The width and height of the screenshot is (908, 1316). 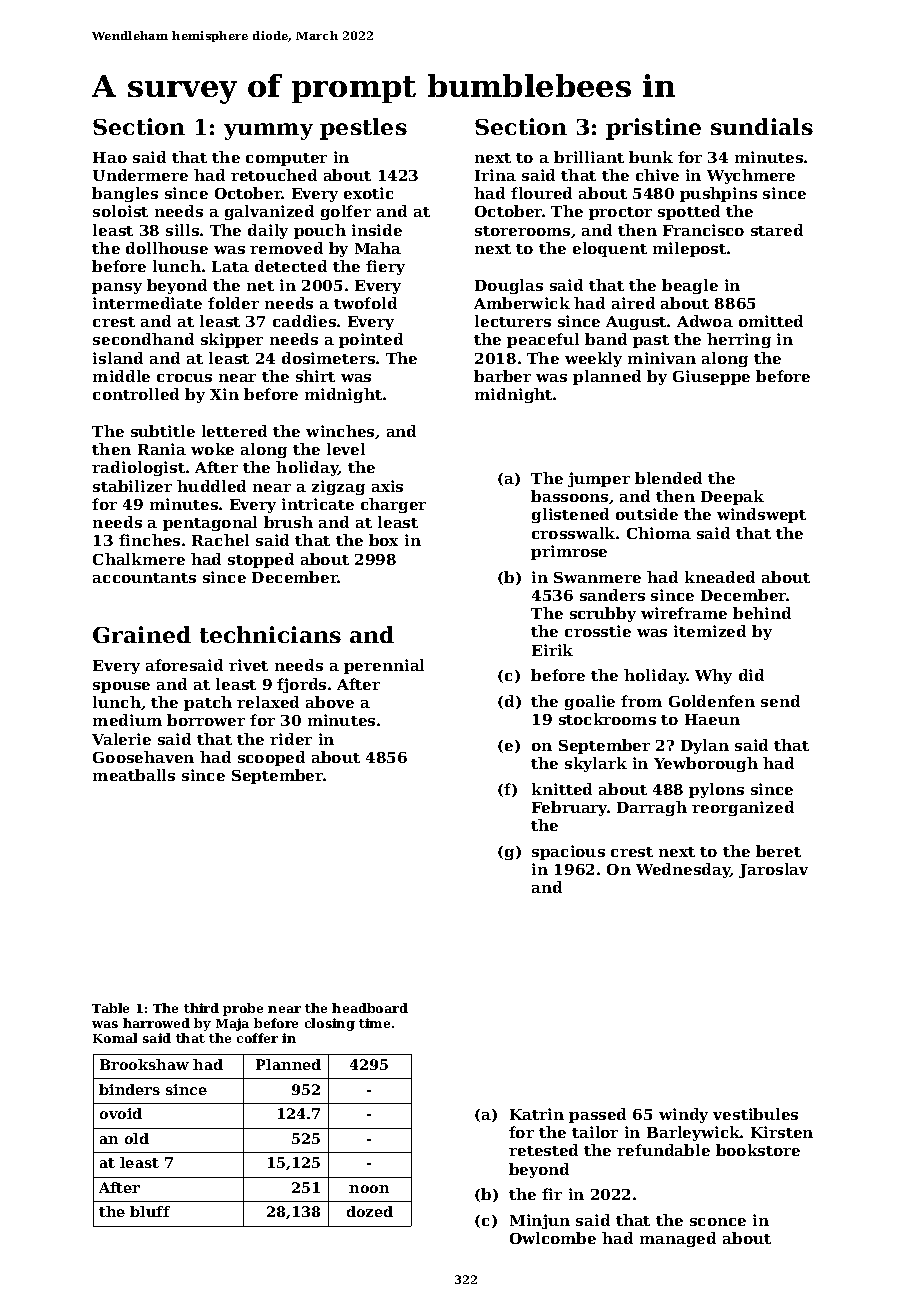 I want to click on Darragh, so click(x=652, y=808).
